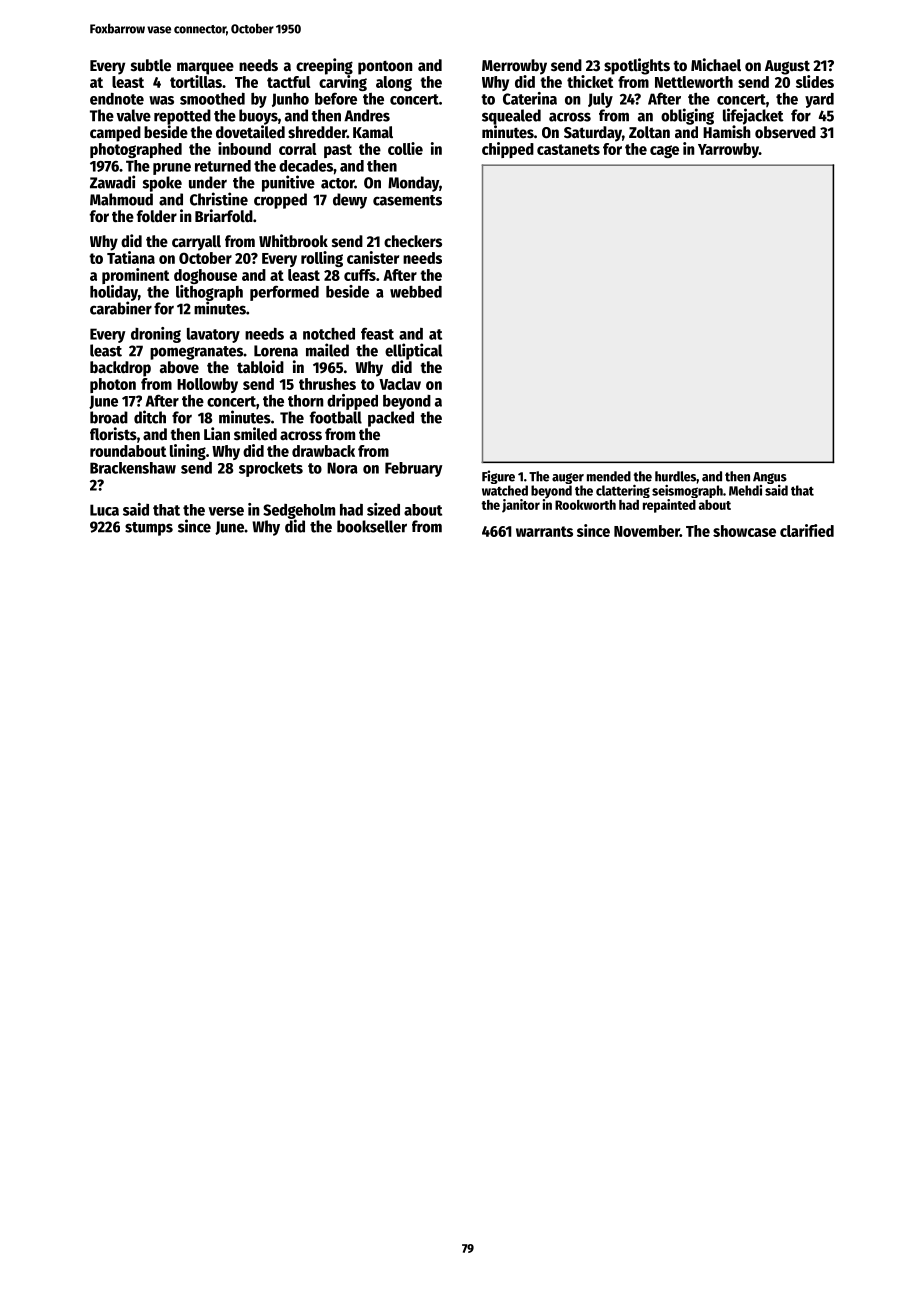 Image resolution: width=924 pixels, height=1308 pixels. What do you see at coordinates (753, 116) in the screenshot?
I see `lifejacket` at bounding box center [753, 116].
